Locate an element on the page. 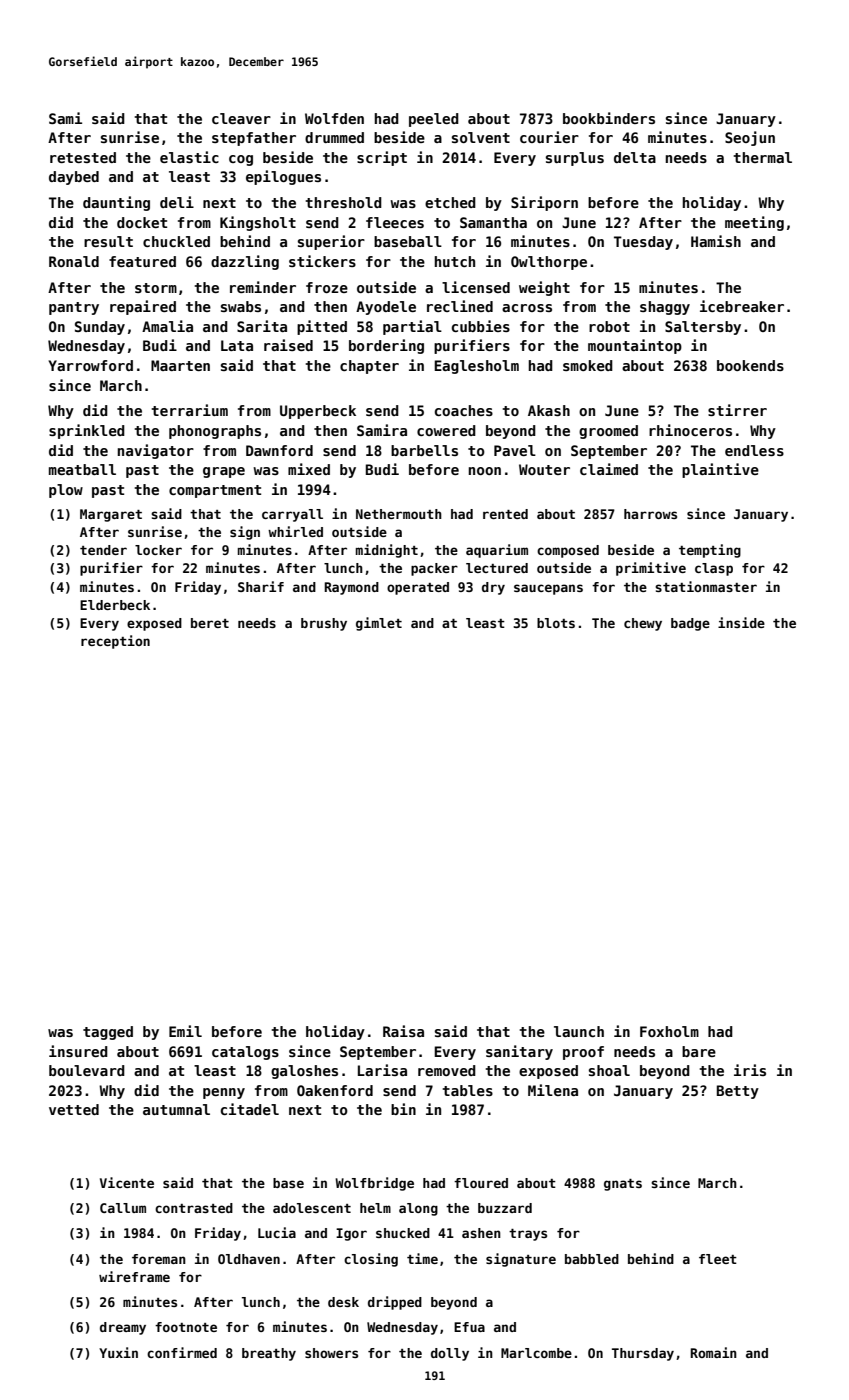 This document has height=1400, width=849. confirmed is located at coordinates (182, 1352).
